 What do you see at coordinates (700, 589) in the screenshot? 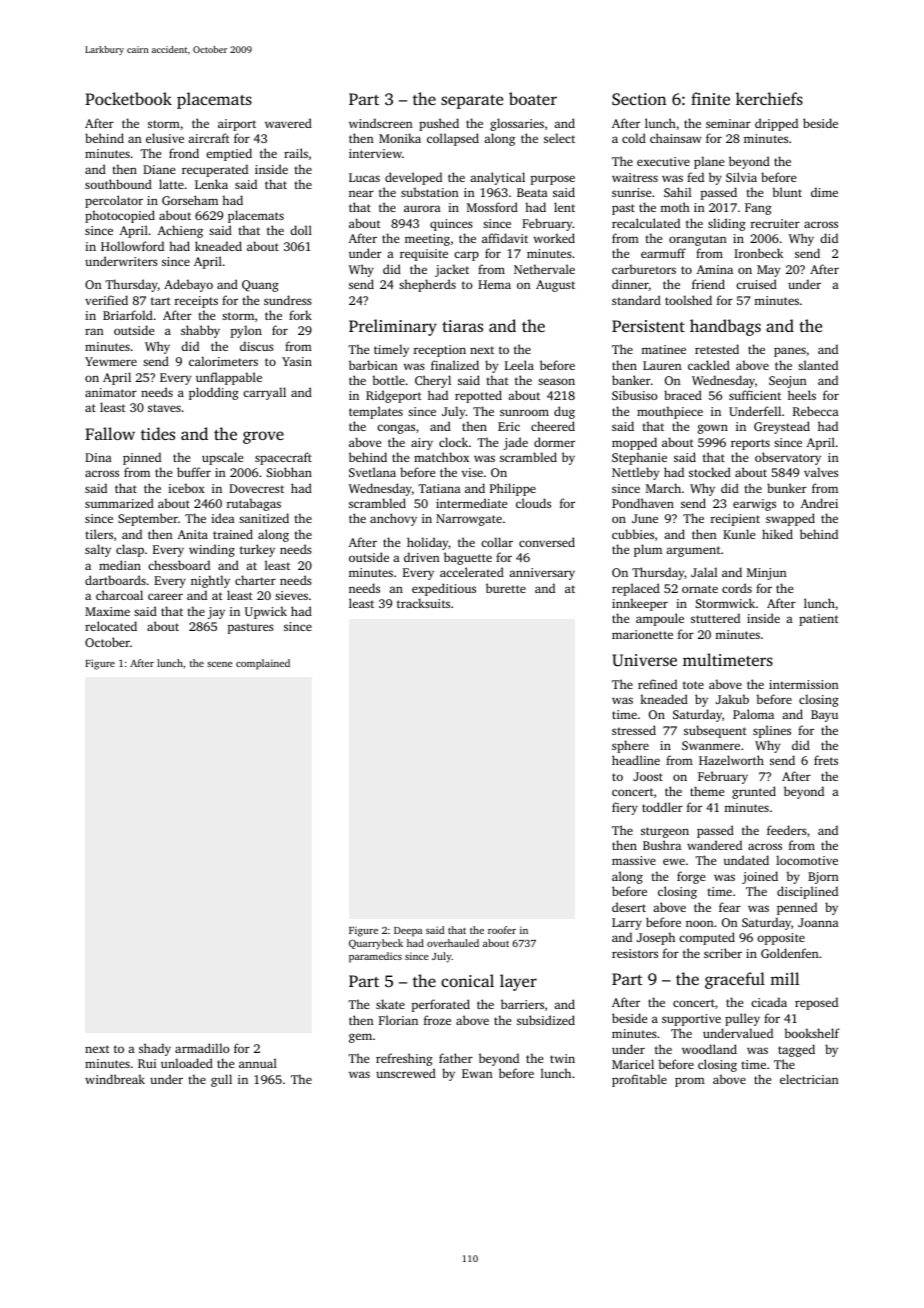
I see `ornate` at bounding box center [700, 589].
